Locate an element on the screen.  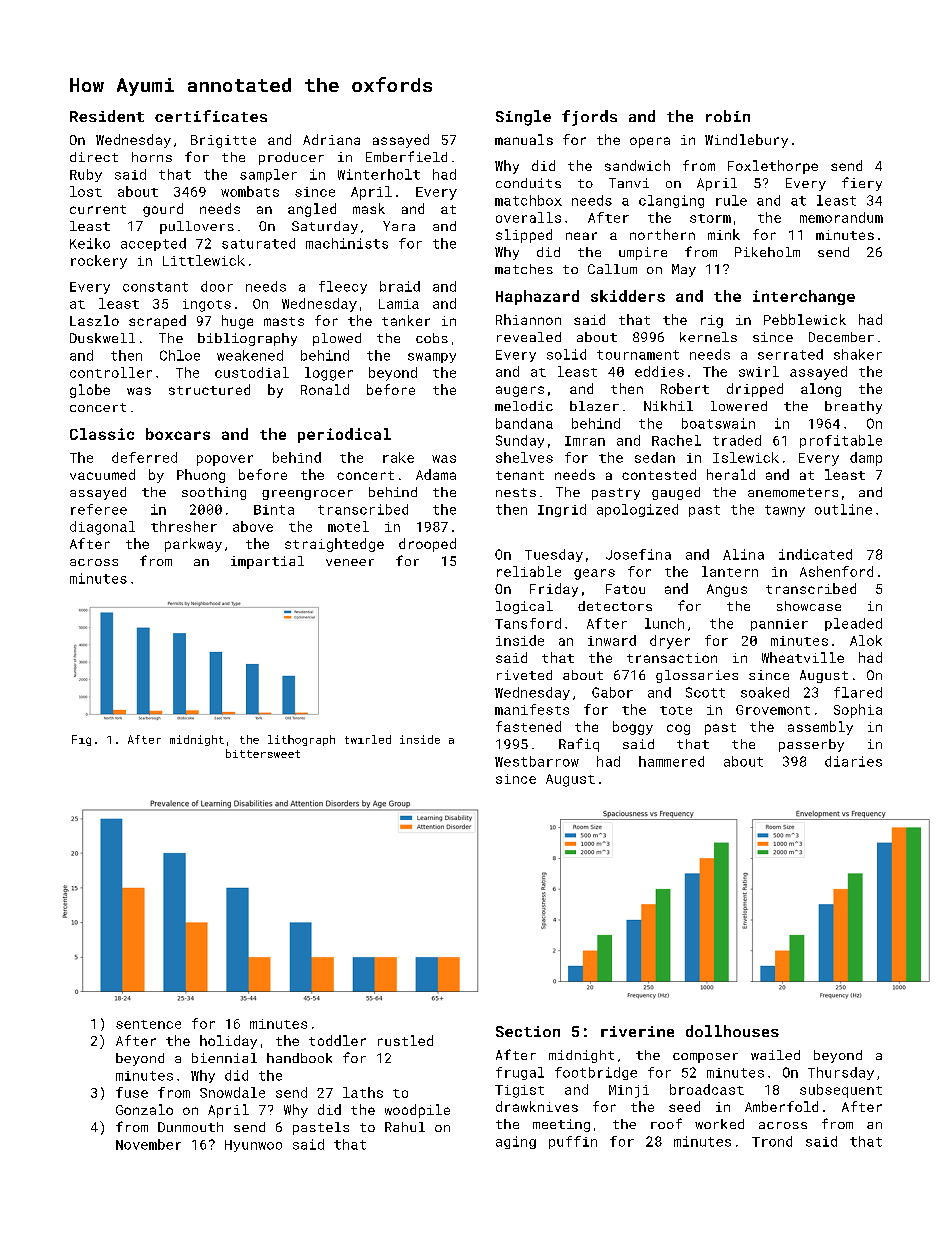
braid is located at coordinates (400, 286).
